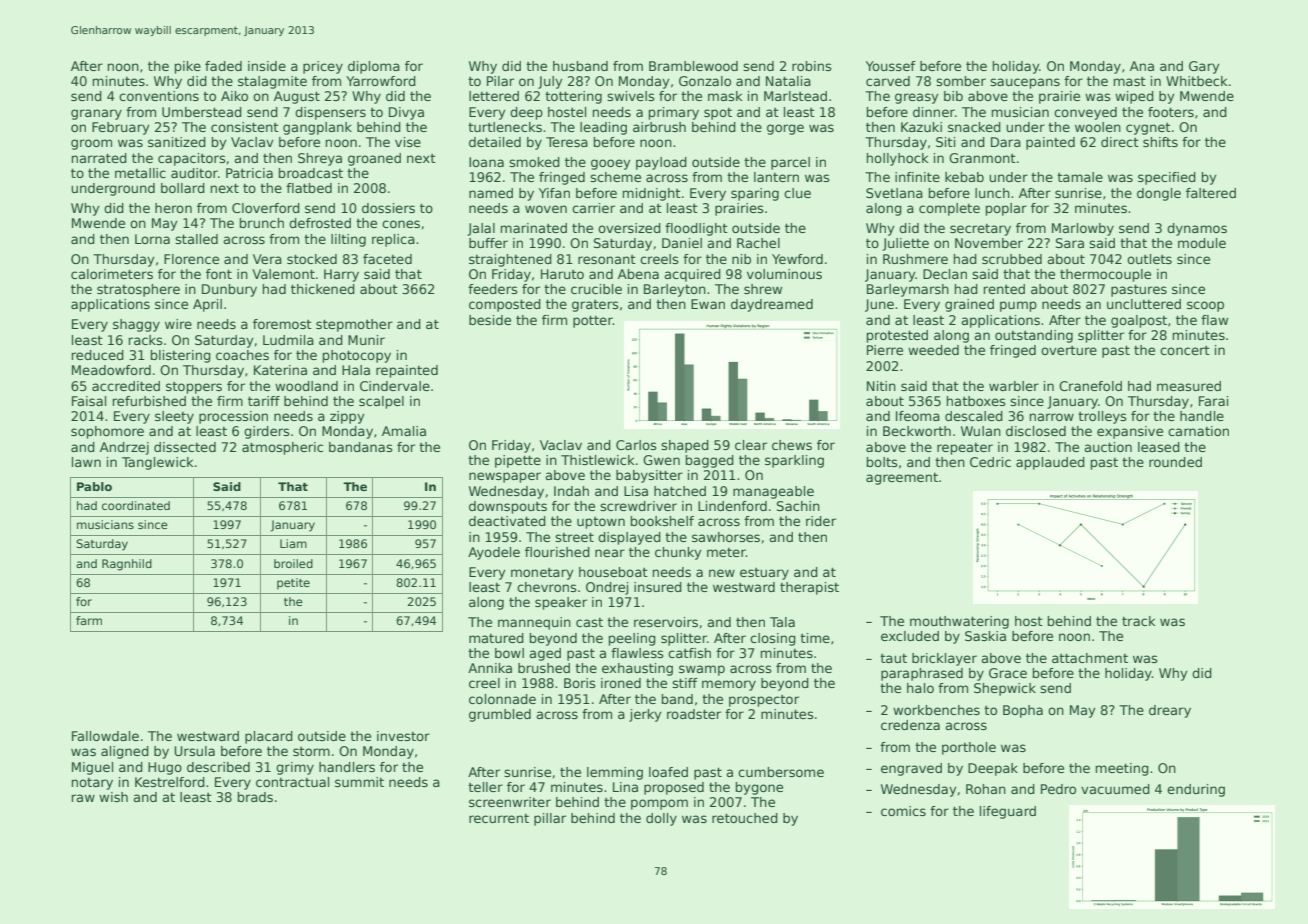 The width and height of the image is (1308, 924). What do you see at coordinates (661, 819) in the image?
I see `dolly` at bounding box center [661, 819].
